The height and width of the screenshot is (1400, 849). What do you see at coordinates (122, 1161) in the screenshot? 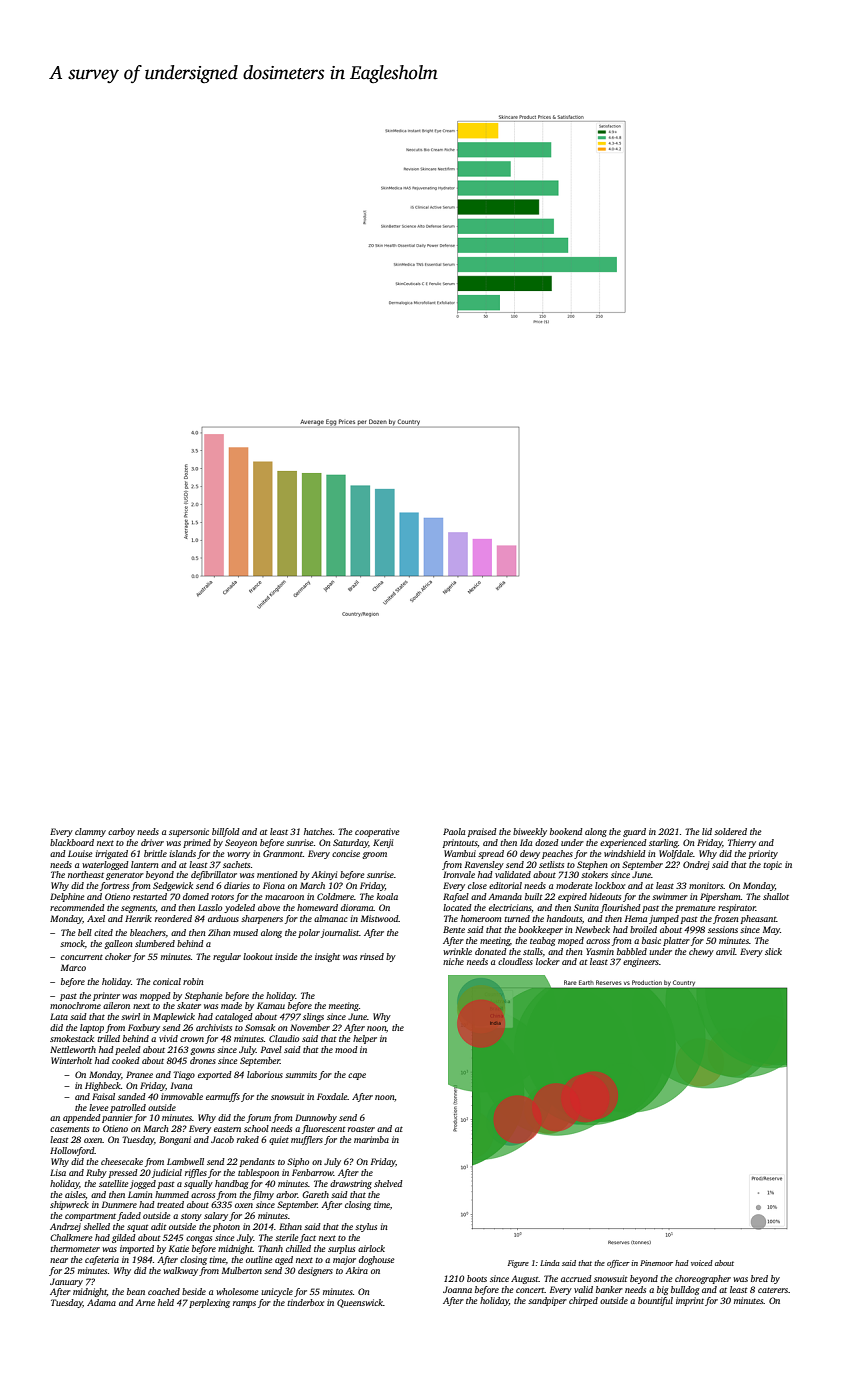
I see `cheesecake` at bounding box center [122, 1161].
